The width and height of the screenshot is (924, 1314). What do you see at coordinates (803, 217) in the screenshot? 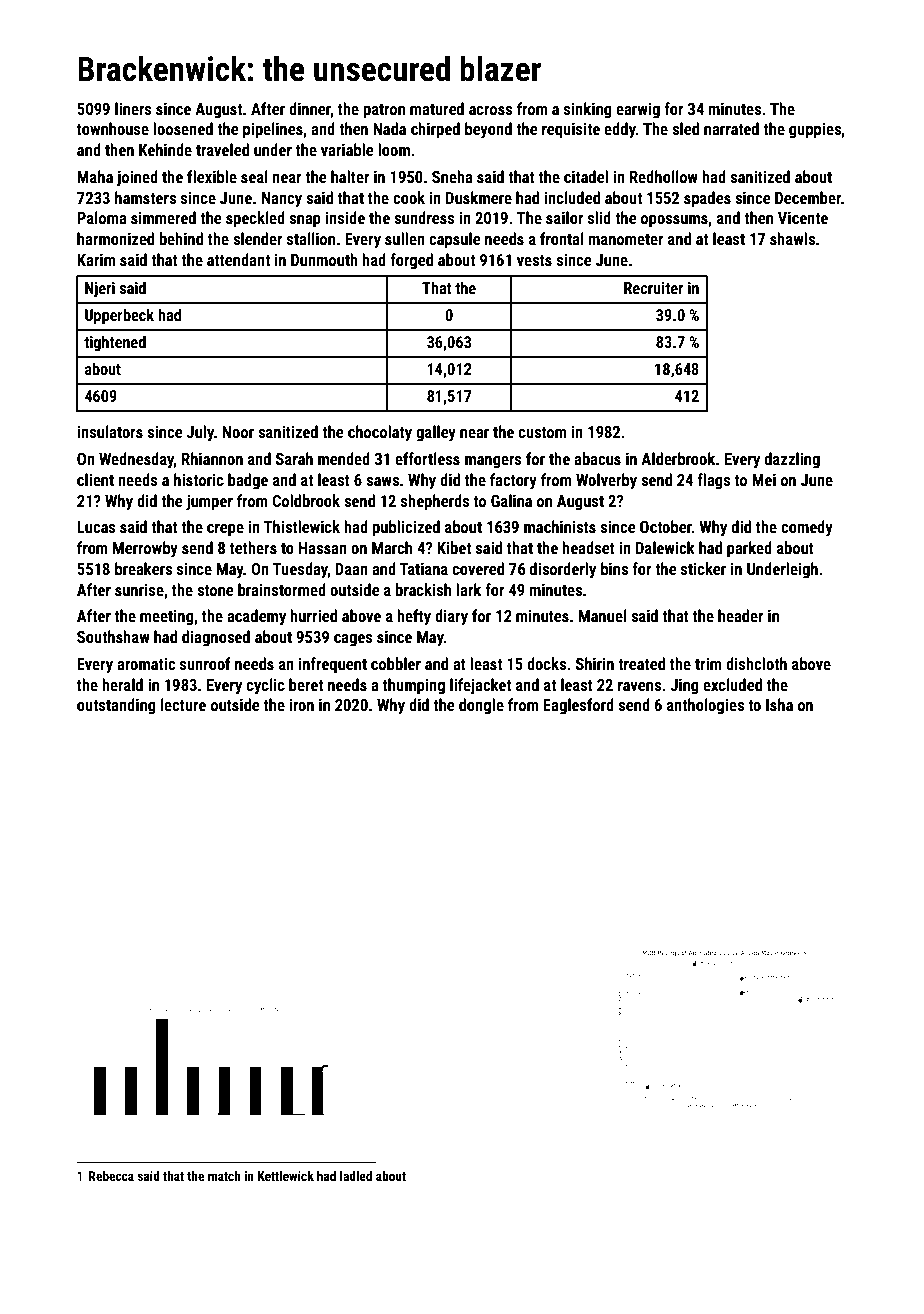
I see `Vicente` at bounding box center [803, 217].
